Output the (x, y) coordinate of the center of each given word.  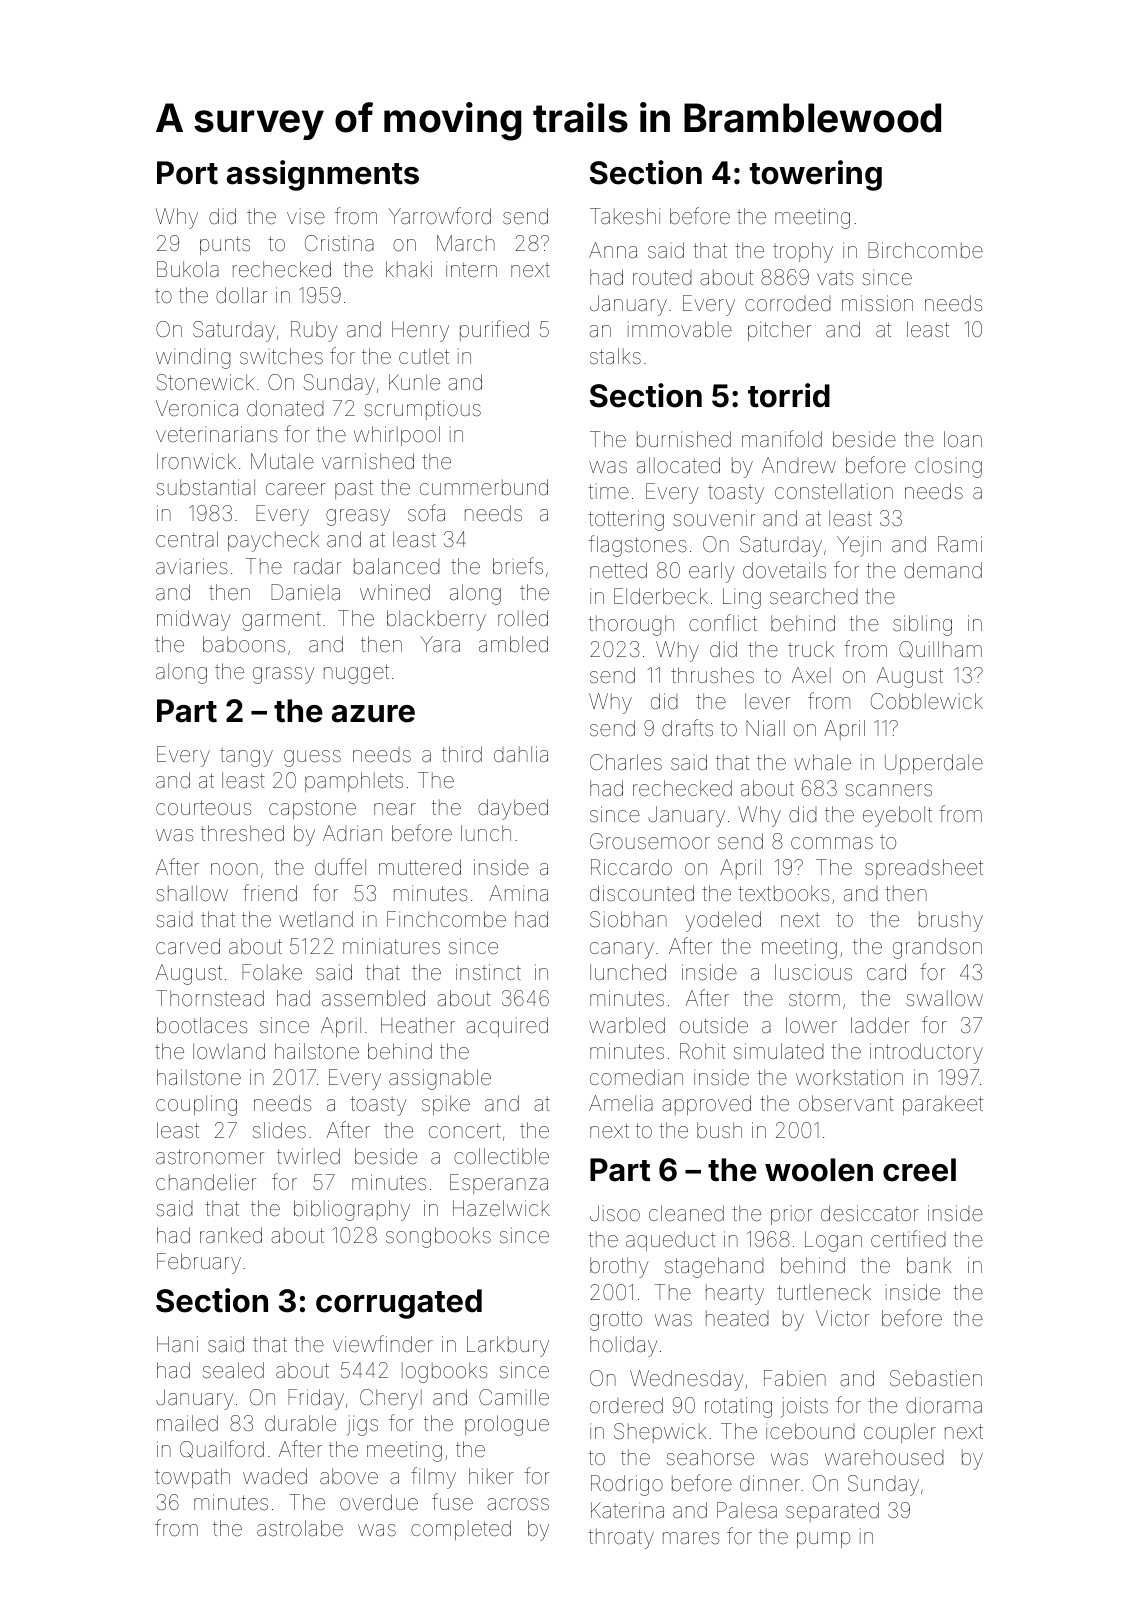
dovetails (784, 570)
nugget (356, 674)
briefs (518, 566)
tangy (246, 757)
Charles (626, 762)
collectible (501, 1156)
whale (822, 762)
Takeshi (625, 216)
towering (816, 175)
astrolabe (300, 1528)
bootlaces (202, 1025)
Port (187, 173)
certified (908, 1238)
